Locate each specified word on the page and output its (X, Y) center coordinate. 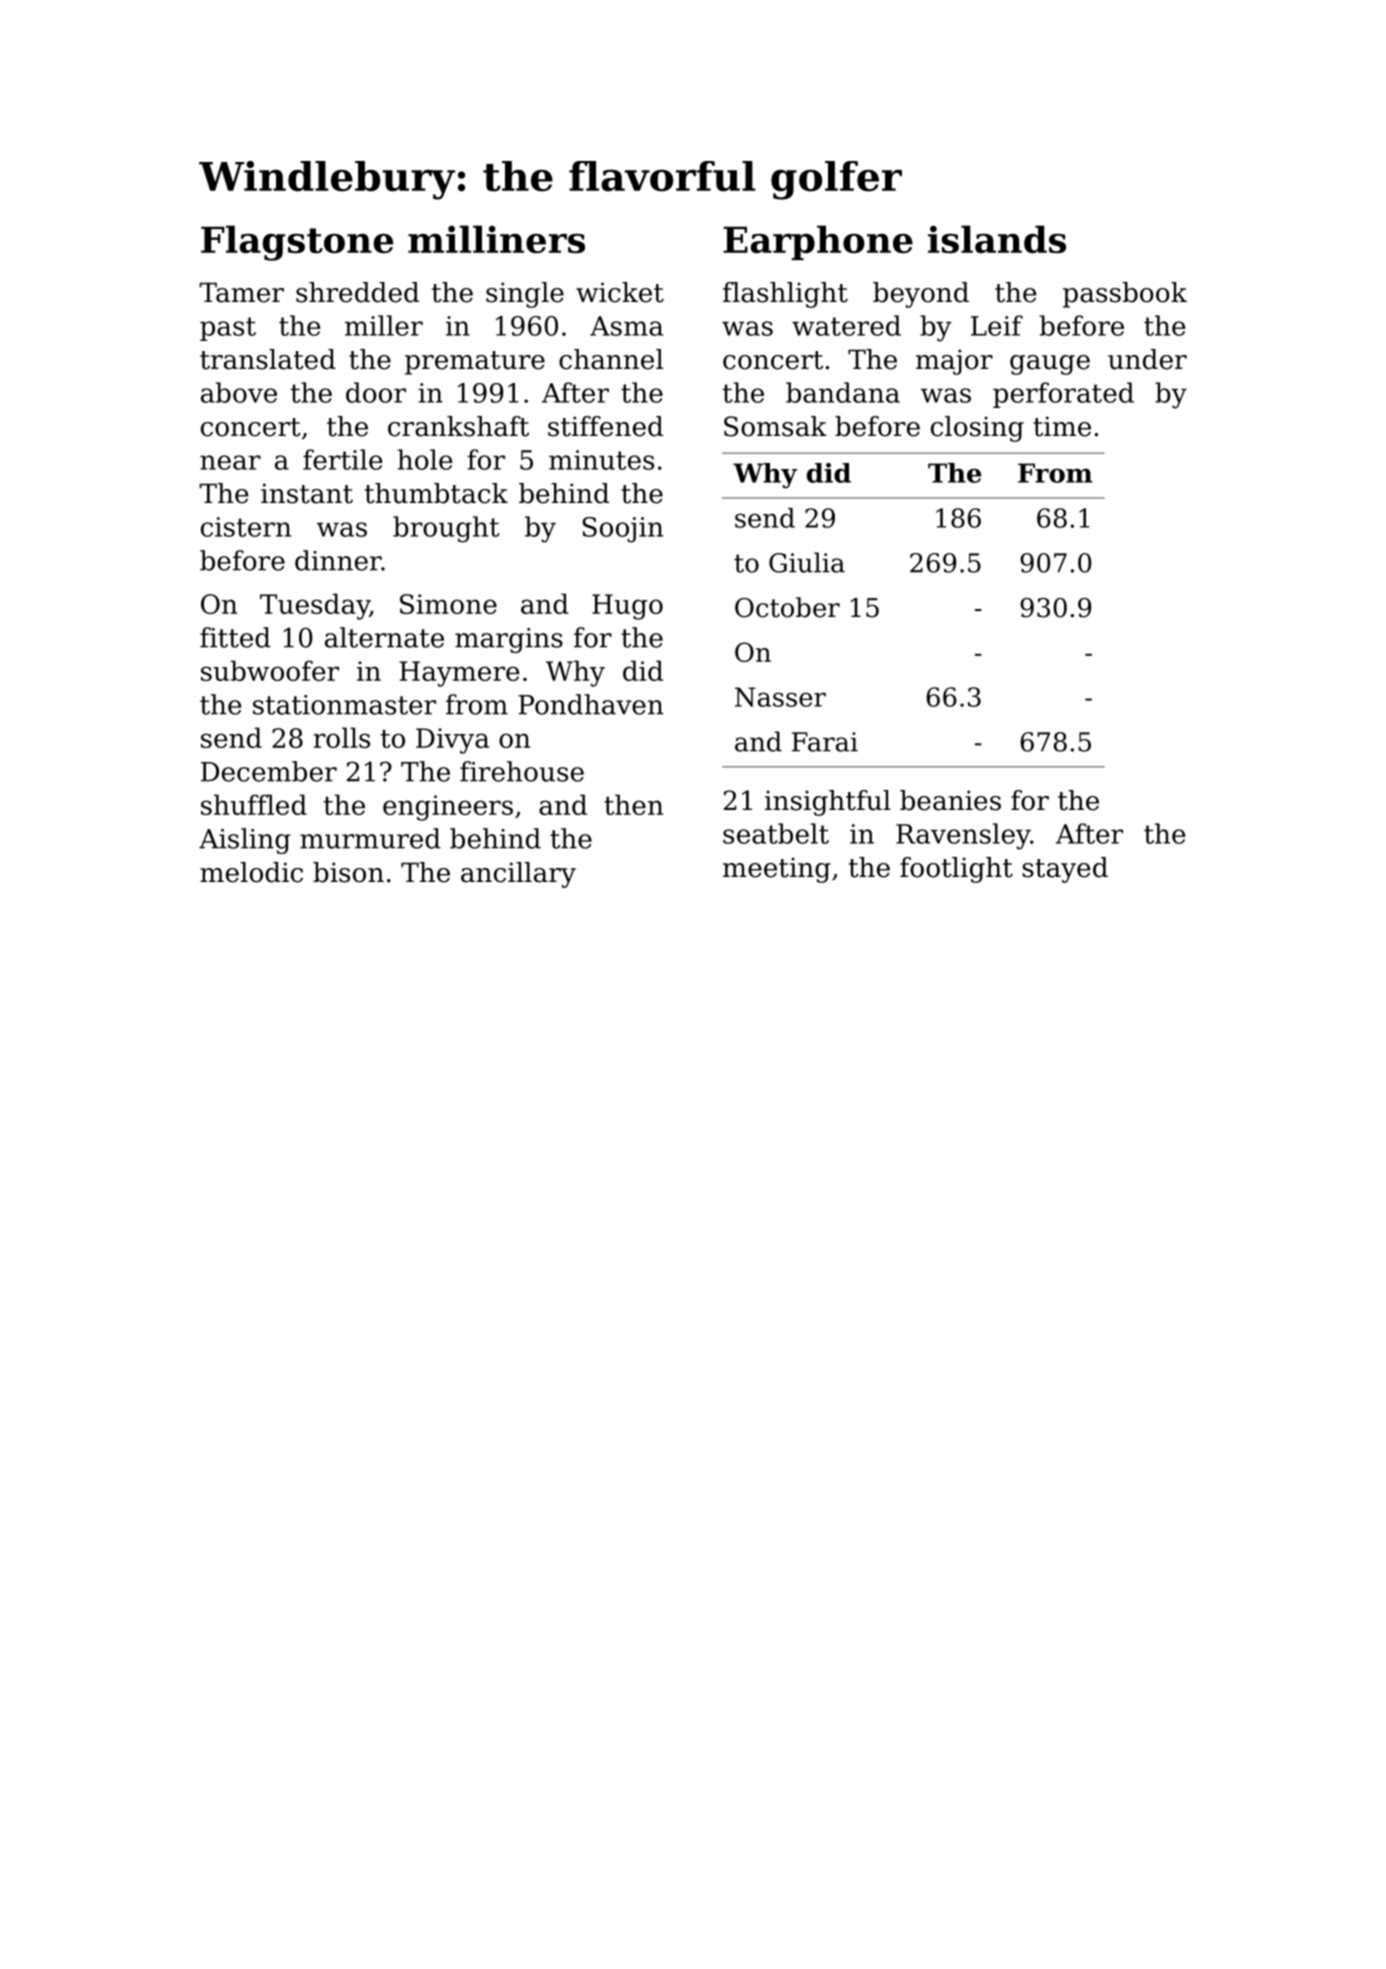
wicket (620, 292)
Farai (825, 742)
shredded (357, 292)
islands (997, 239)
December (269, 771)
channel (611, 359)
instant (307, 493)
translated (268, 359)
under (1147, 359)
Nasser (780, 697)
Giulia (807, 562)
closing (977, 429)
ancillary (518, 875)
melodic (251, 872)
